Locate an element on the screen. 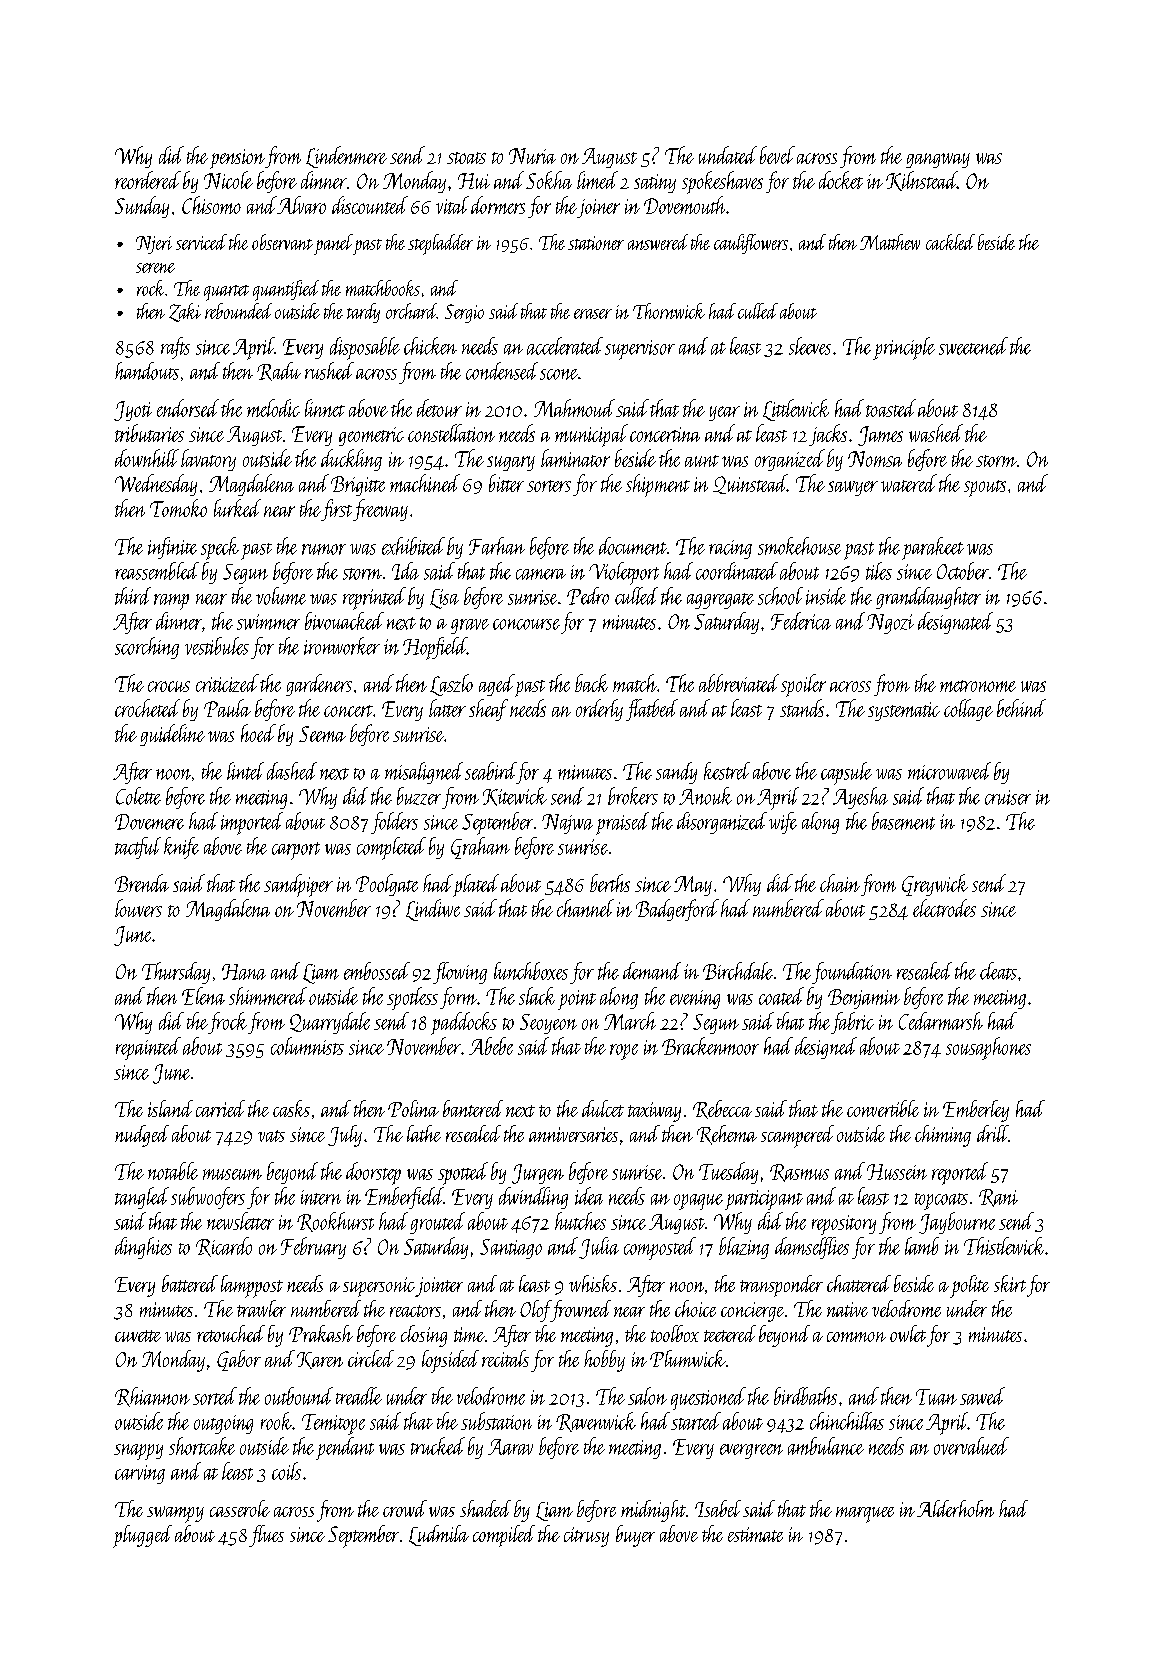  spotted is located at coordinates (463, 1173).
